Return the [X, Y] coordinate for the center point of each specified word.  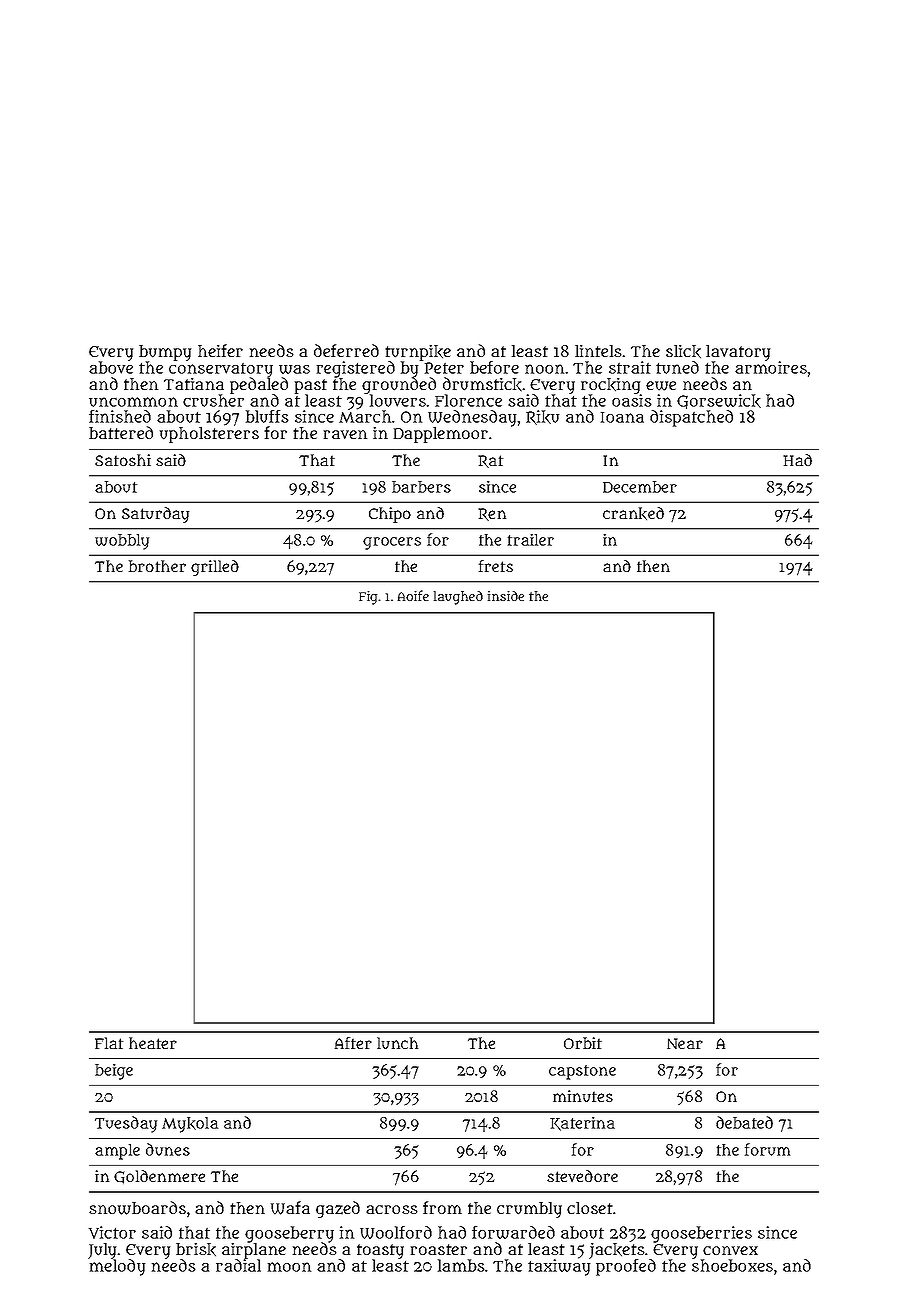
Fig [368, 598]
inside [506, 596]
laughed [458, 598]
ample [117, 1152]
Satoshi [123, 460]
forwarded [513, 1232]
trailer [531, 540]
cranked [633, 514]
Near [685, 1043]
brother [157, 566]
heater [153, 1043]
